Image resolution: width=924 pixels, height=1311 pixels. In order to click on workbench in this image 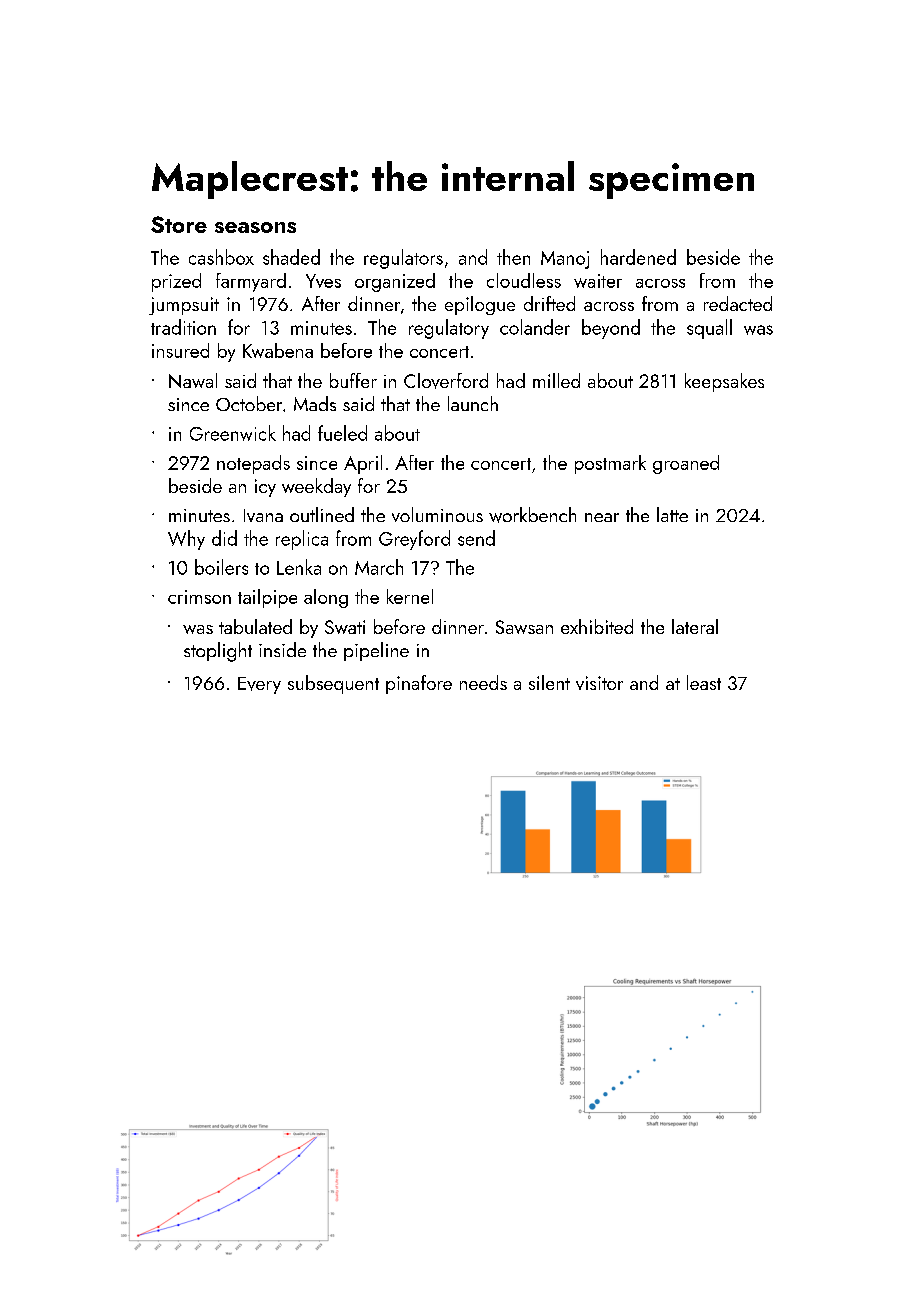, I will do `click(532, 515)`.
